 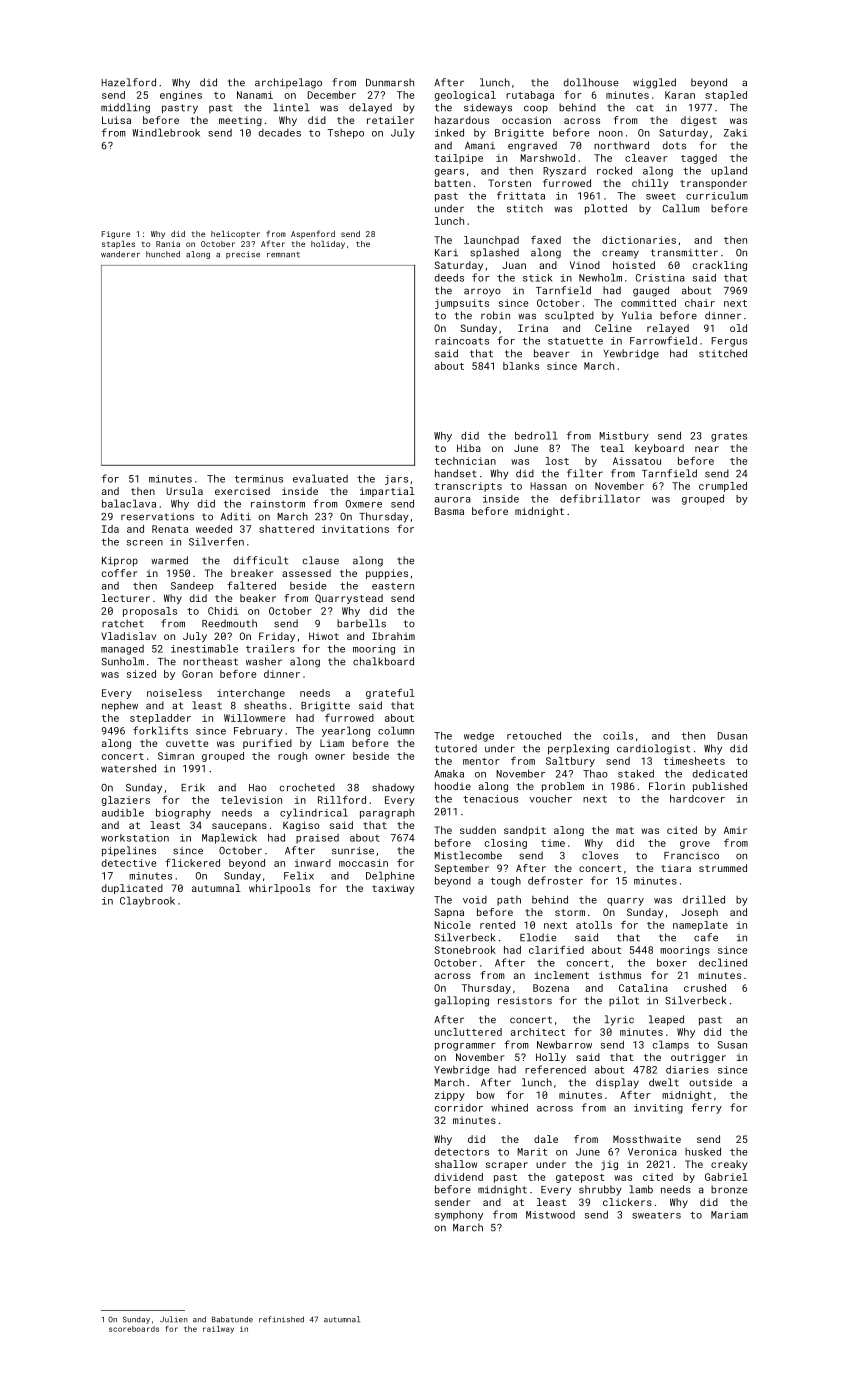 What do you see at coordinates (320, 478) in the screenshot?
I see `evaluated` at bounding box center [320, 478].
